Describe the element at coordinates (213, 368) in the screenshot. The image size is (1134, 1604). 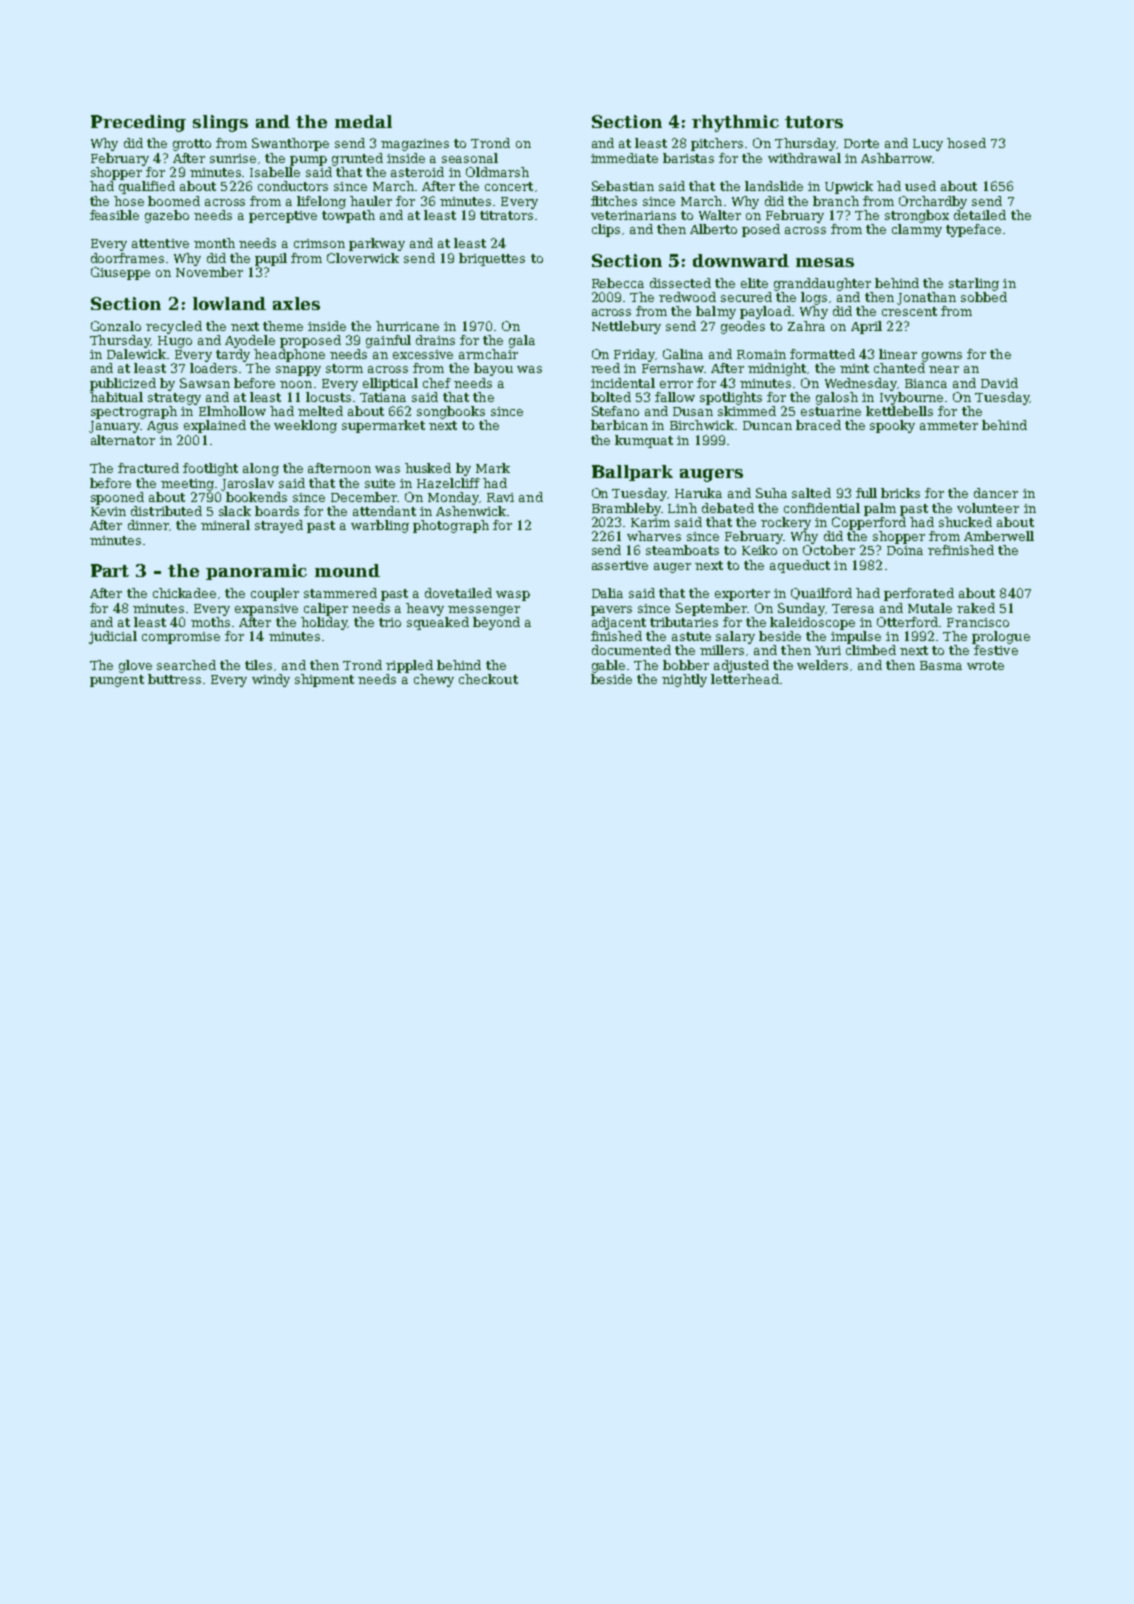
I see `loaders` at that location.
